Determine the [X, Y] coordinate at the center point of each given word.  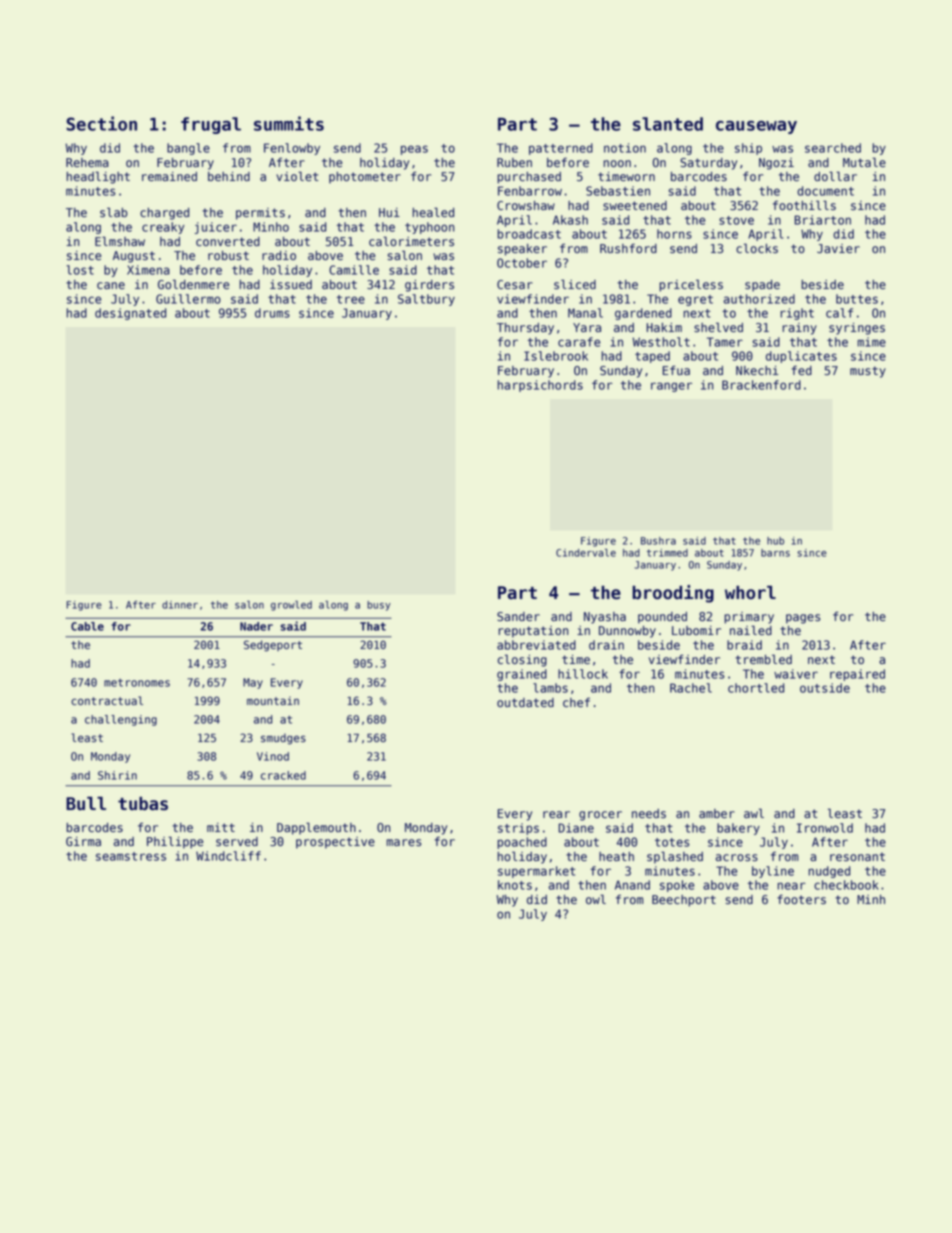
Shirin [117, 775]
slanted [668, 124]
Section [101, 123]
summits [289, 123]
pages [803, 619]
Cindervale [586, 552]
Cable [87, 626]
